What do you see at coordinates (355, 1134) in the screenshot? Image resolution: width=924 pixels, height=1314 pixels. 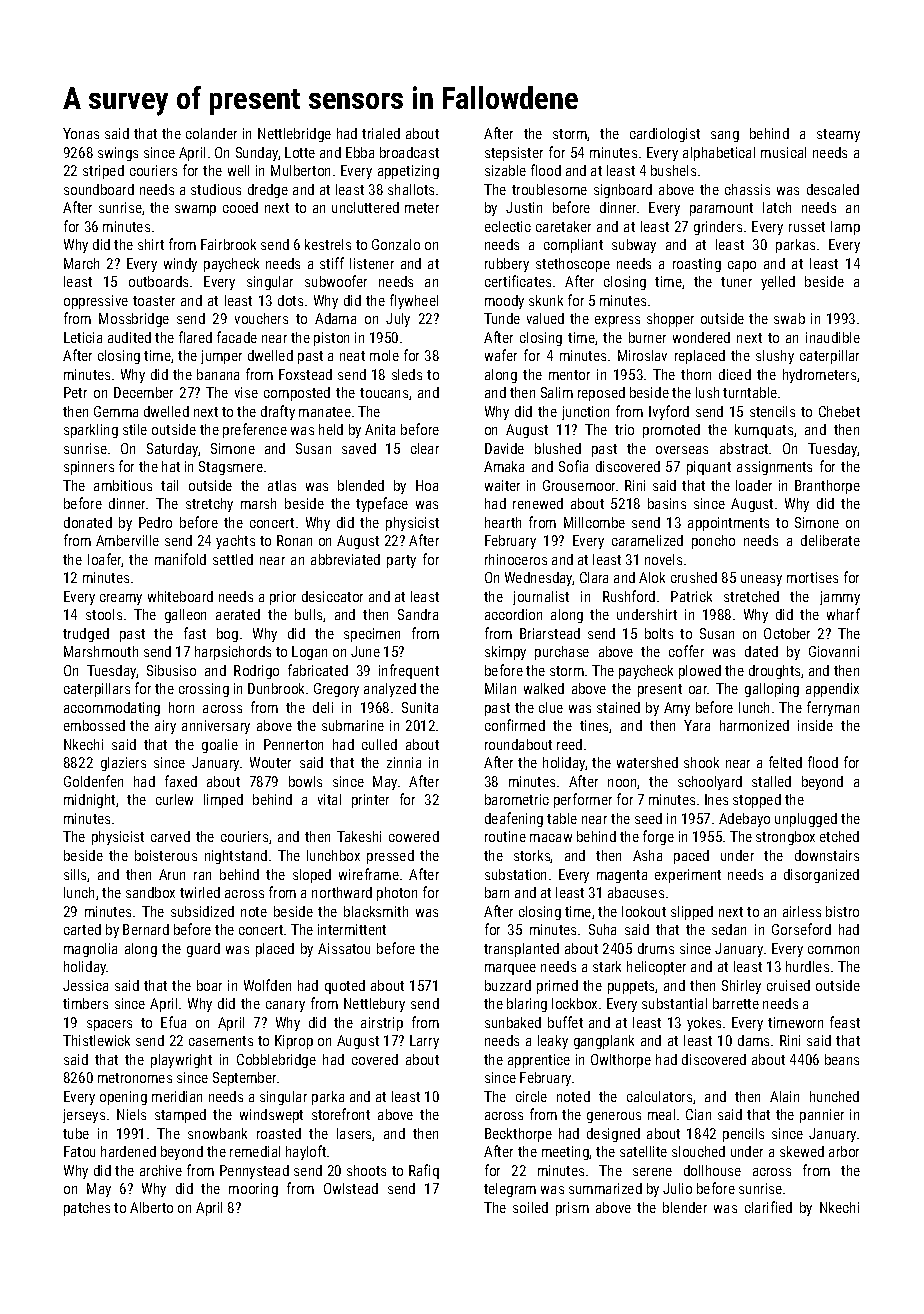 I see `lasers` at bounding box center [355, 1134].
